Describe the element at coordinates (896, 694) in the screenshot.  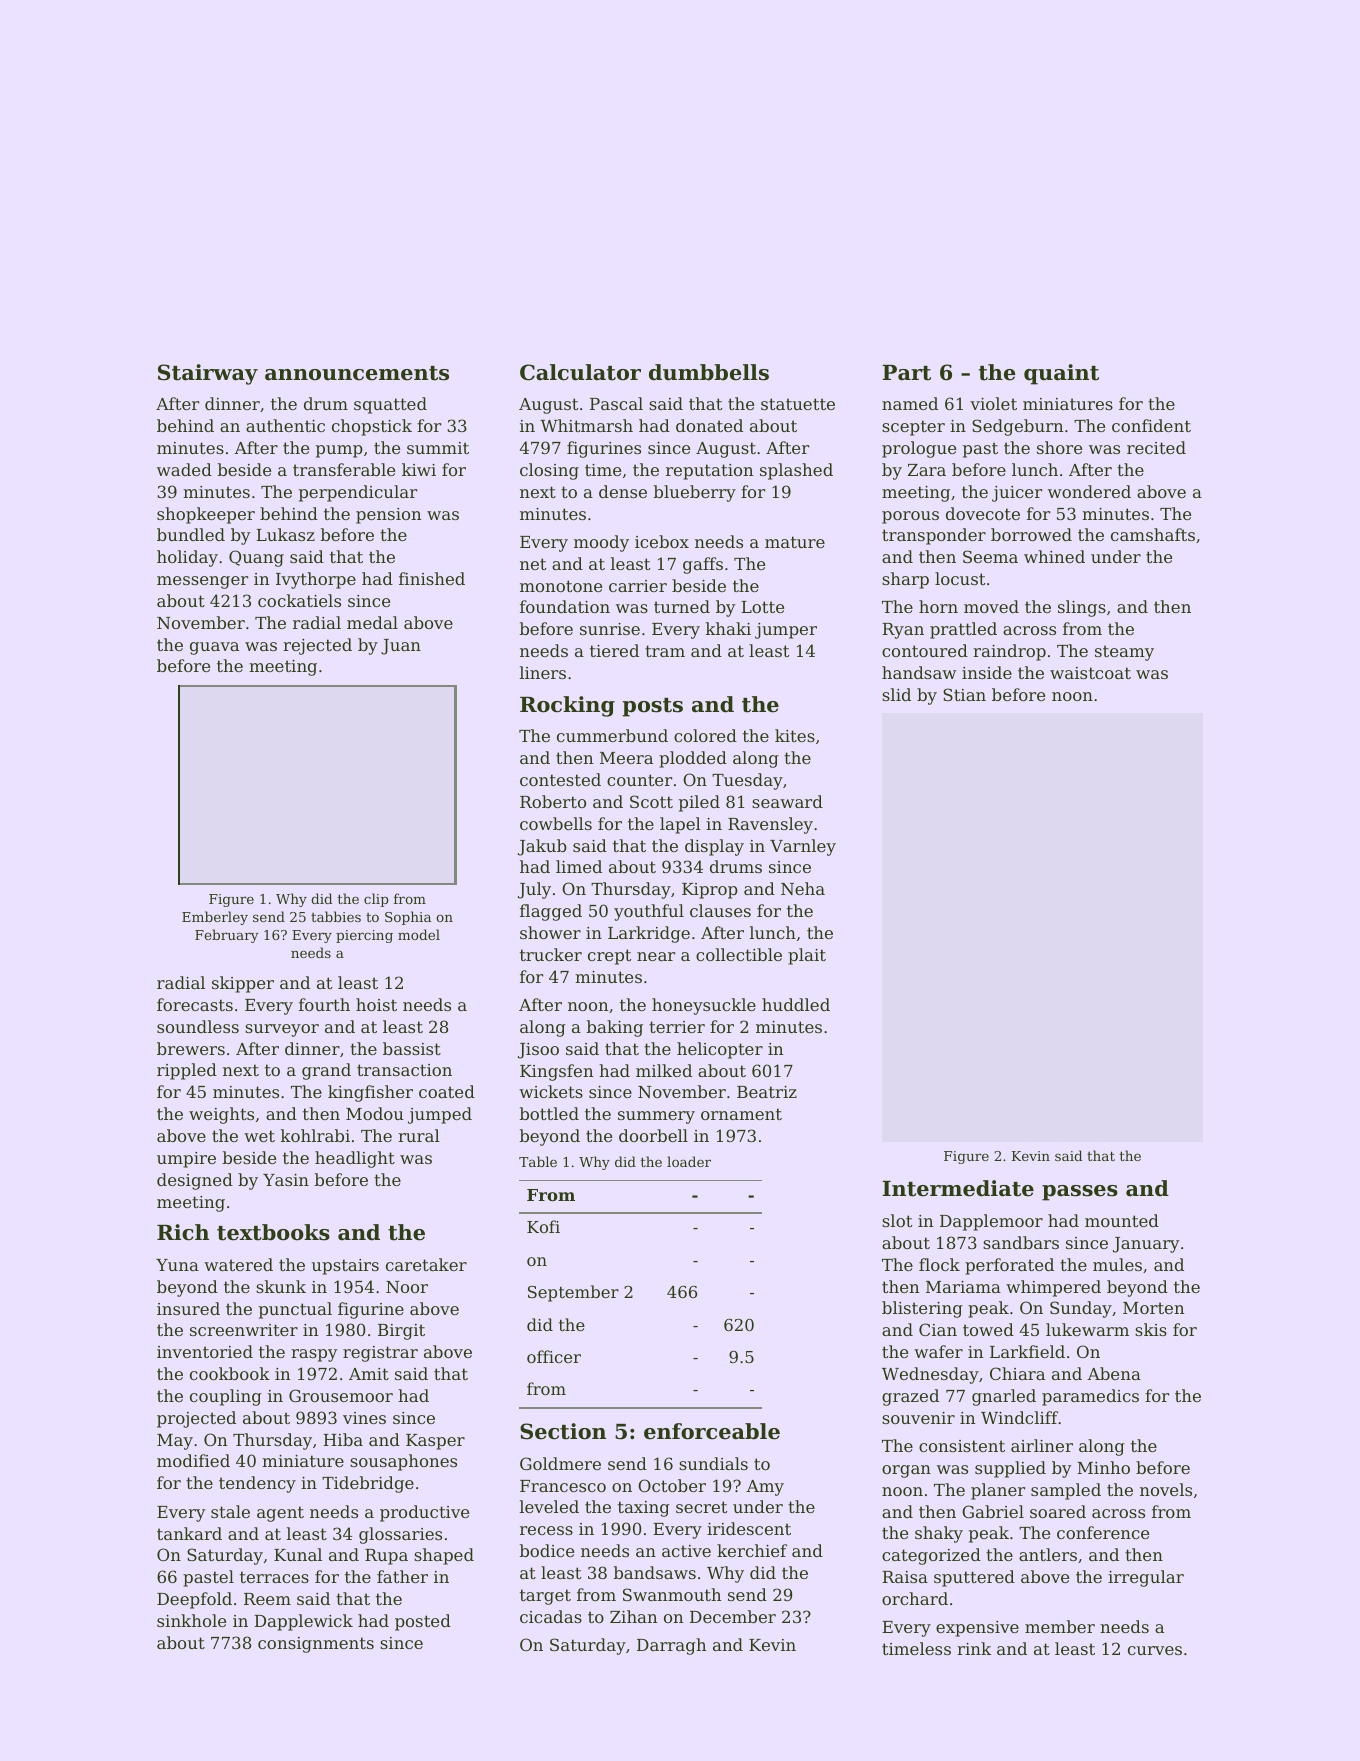
I see `slid` at that location.
